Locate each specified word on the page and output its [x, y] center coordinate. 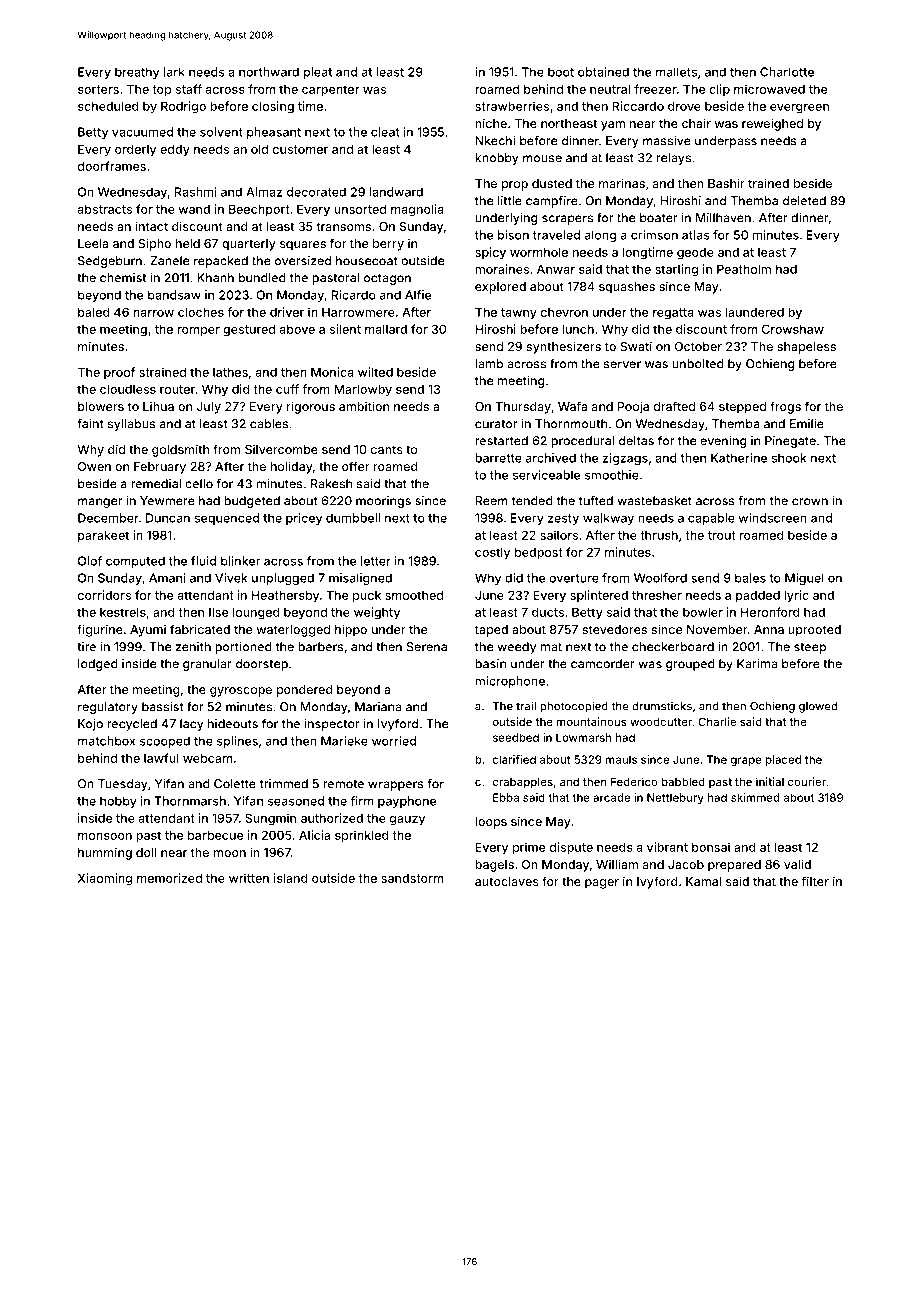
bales [750, 578]
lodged [98, 665]
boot [561, 72]
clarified [514, 759]
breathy [137, 73]
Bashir [726, 183]
